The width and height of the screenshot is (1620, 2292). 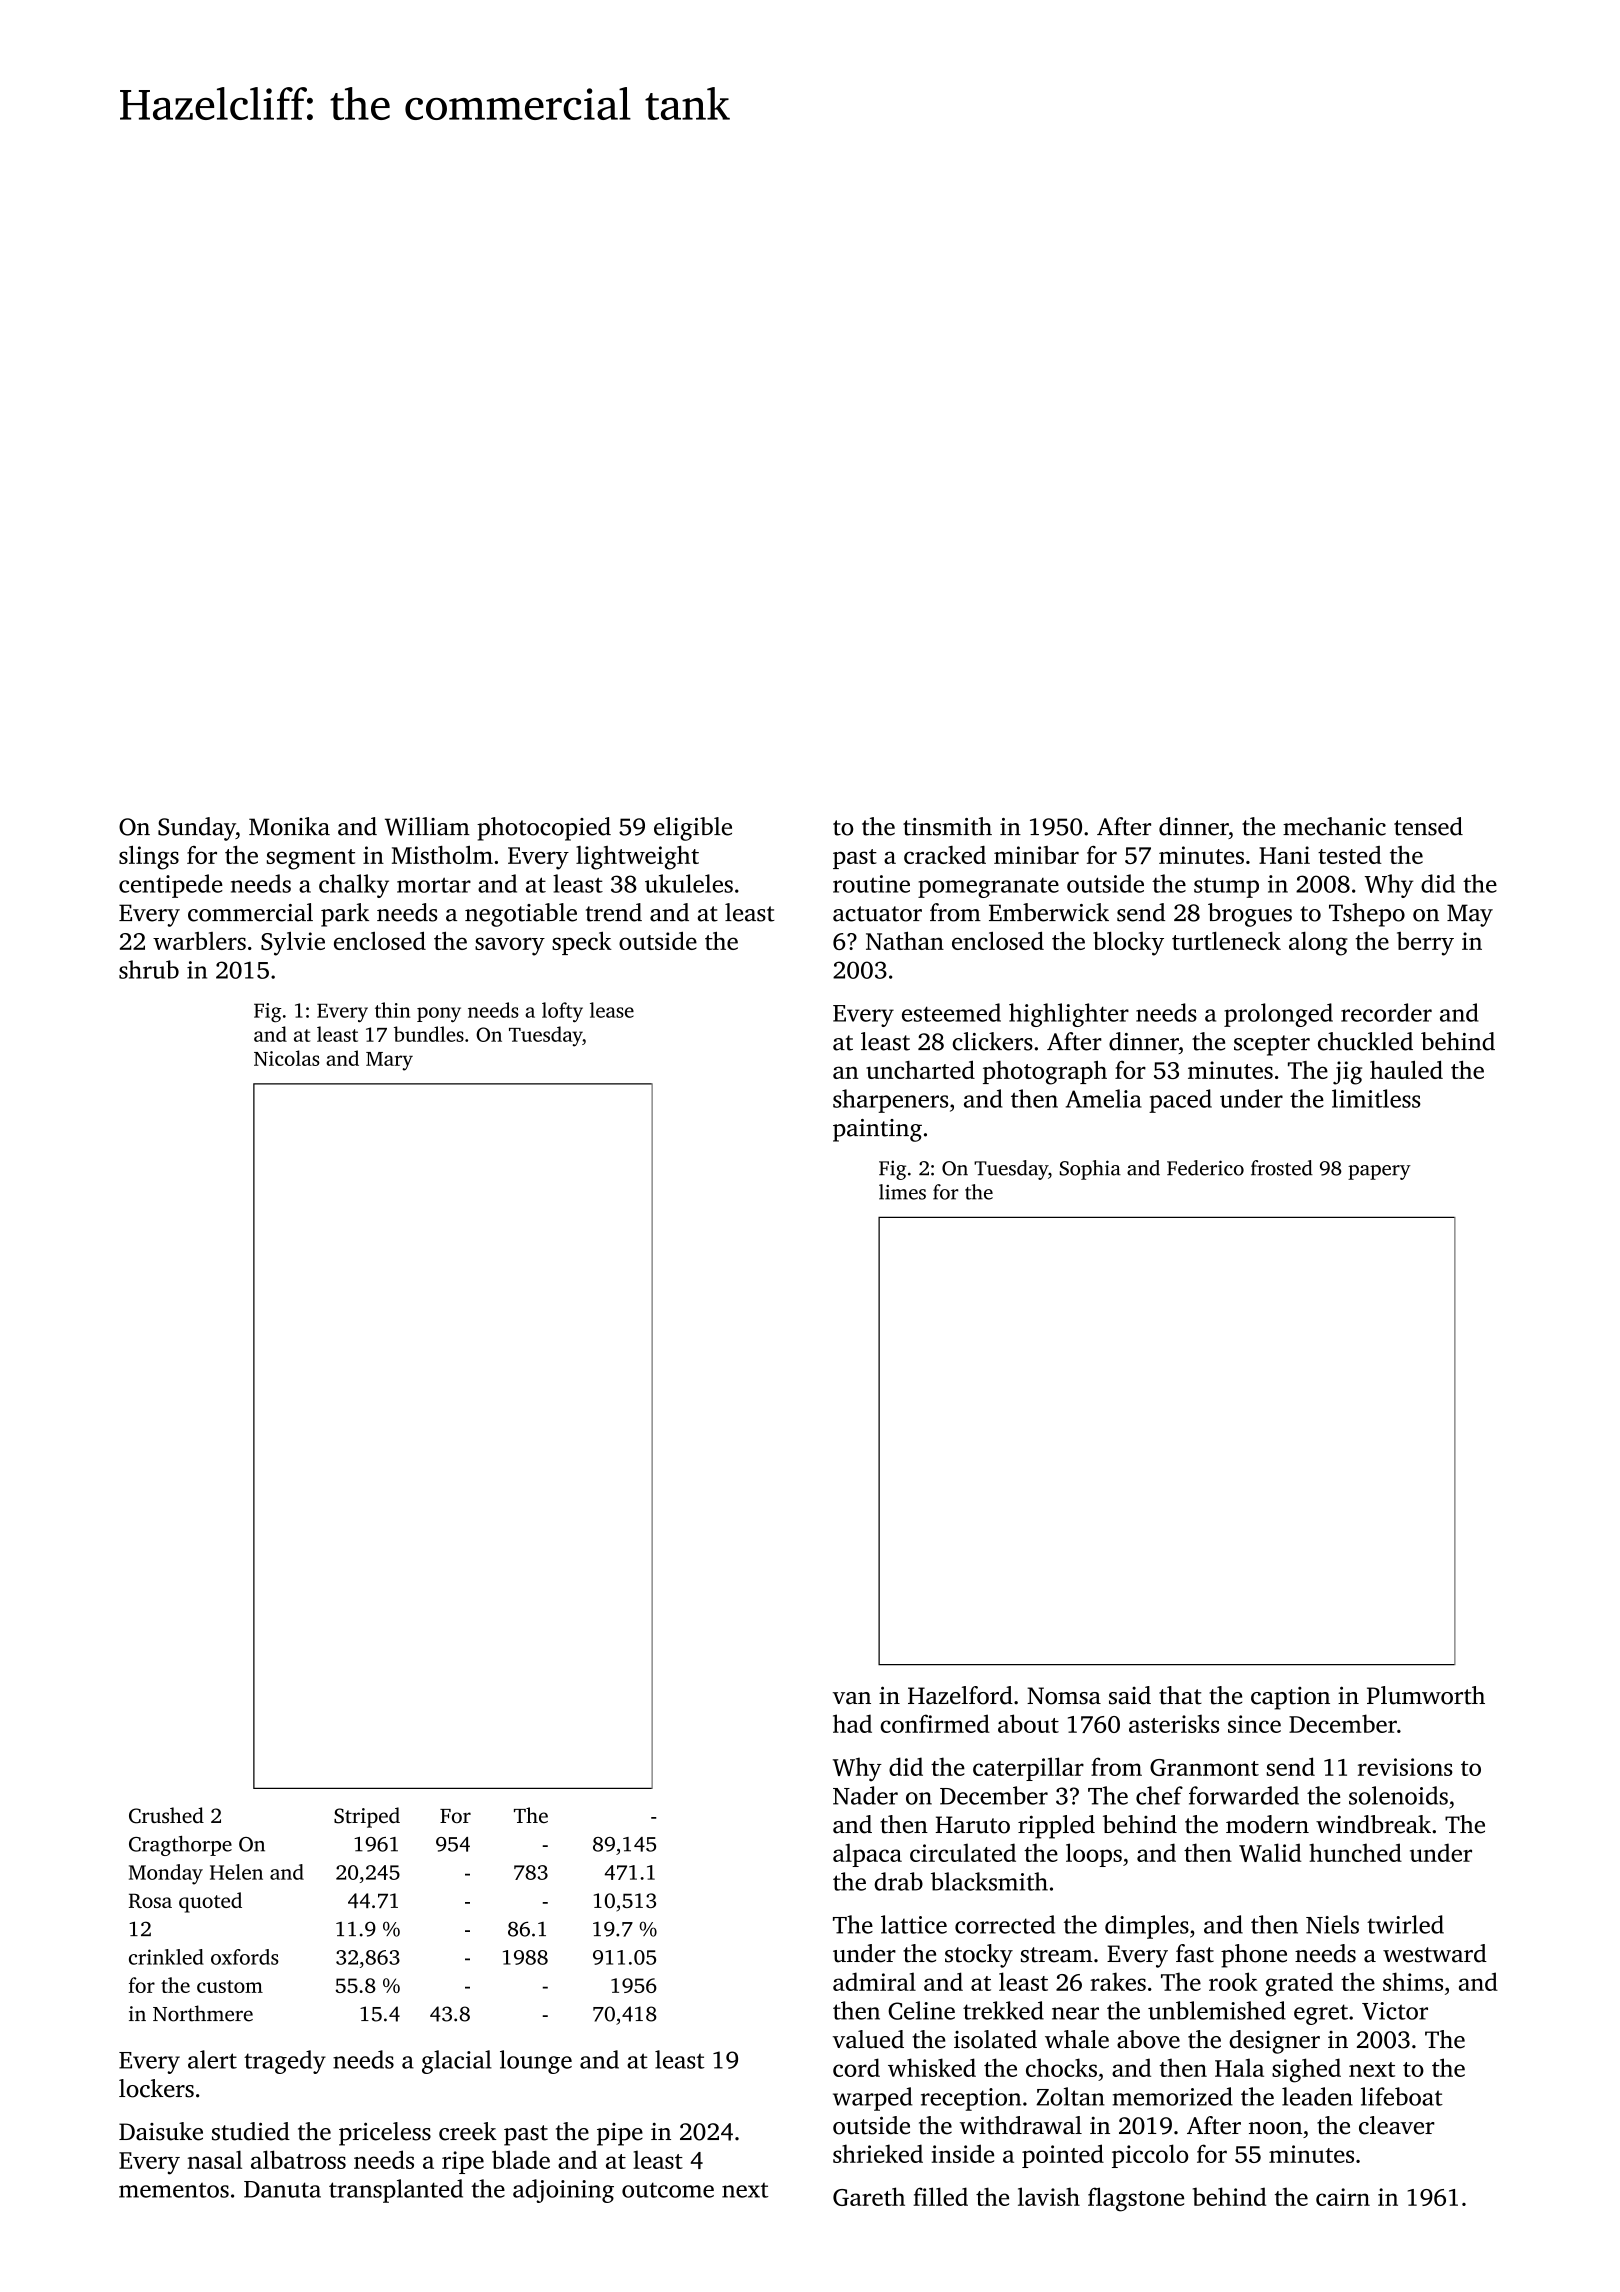 What do you see at coordinates (174, 2190) in the screenshot?
I see `mementos` at bounding box center [174, 2190].
